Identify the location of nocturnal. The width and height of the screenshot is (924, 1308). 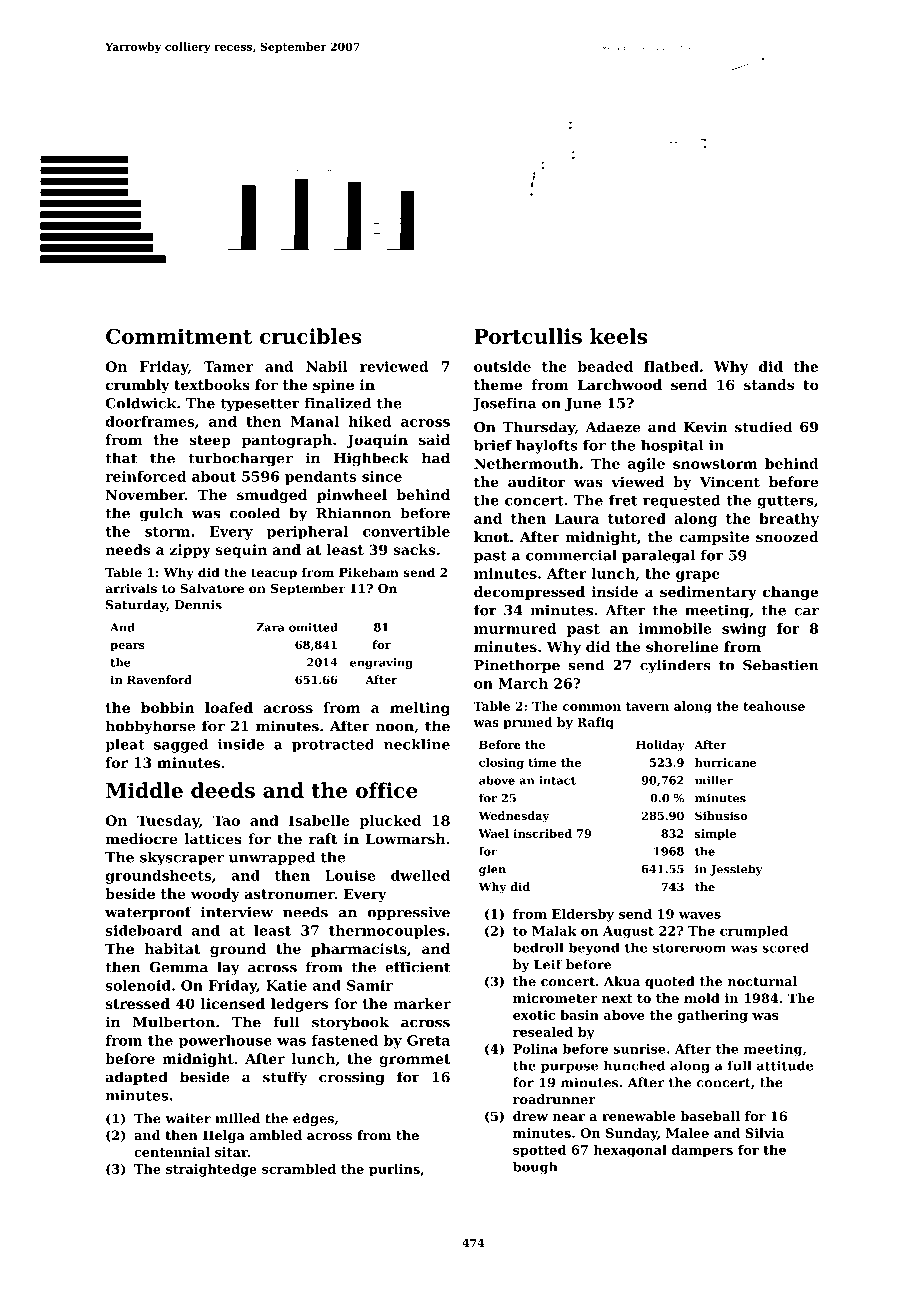
(762, 981).
